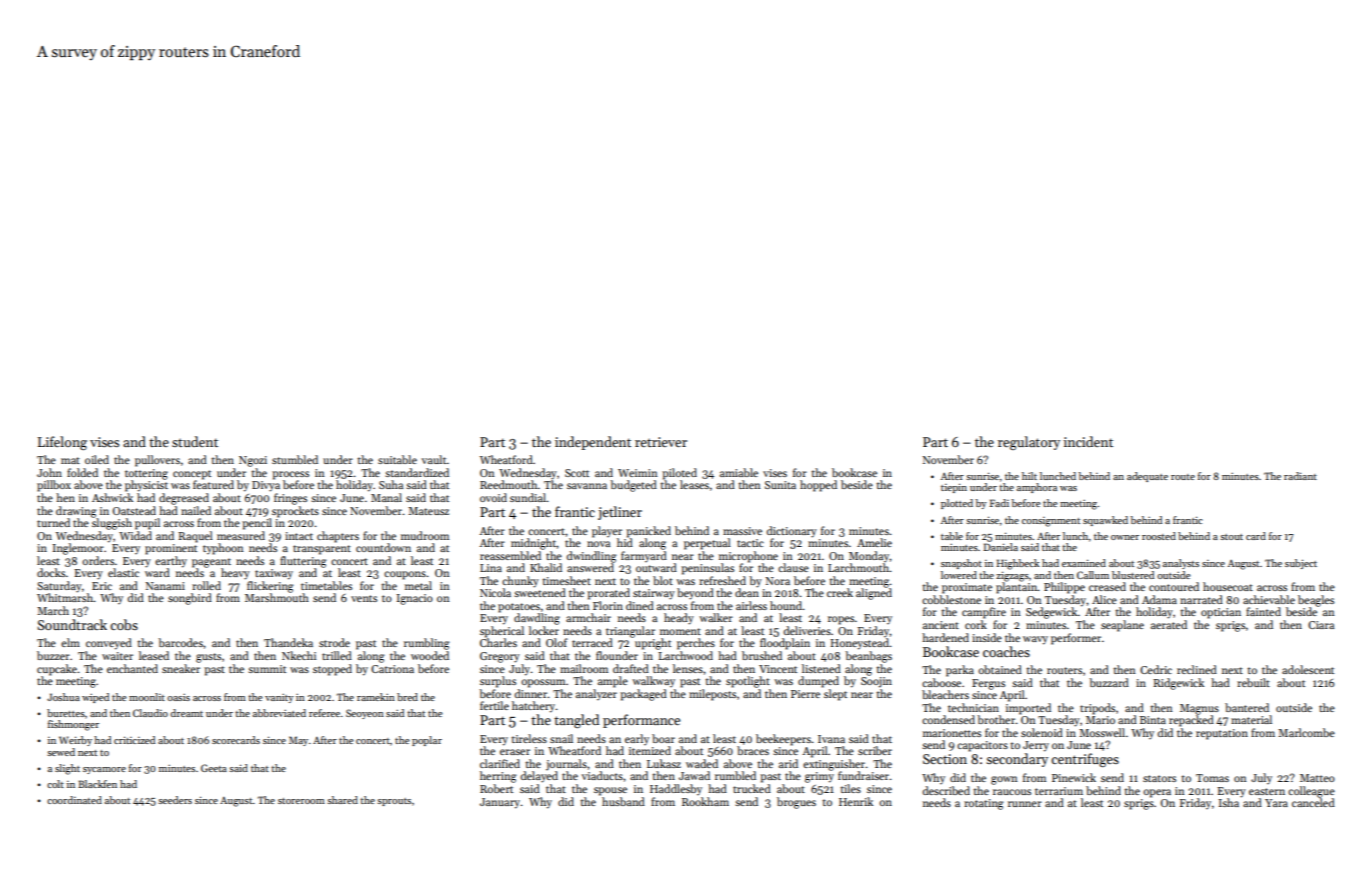 The width and height of the screenshot is (1372, 887). Describe the element at coordinates (57, 670) in the screenshot. I see `cupcake` at that location.
